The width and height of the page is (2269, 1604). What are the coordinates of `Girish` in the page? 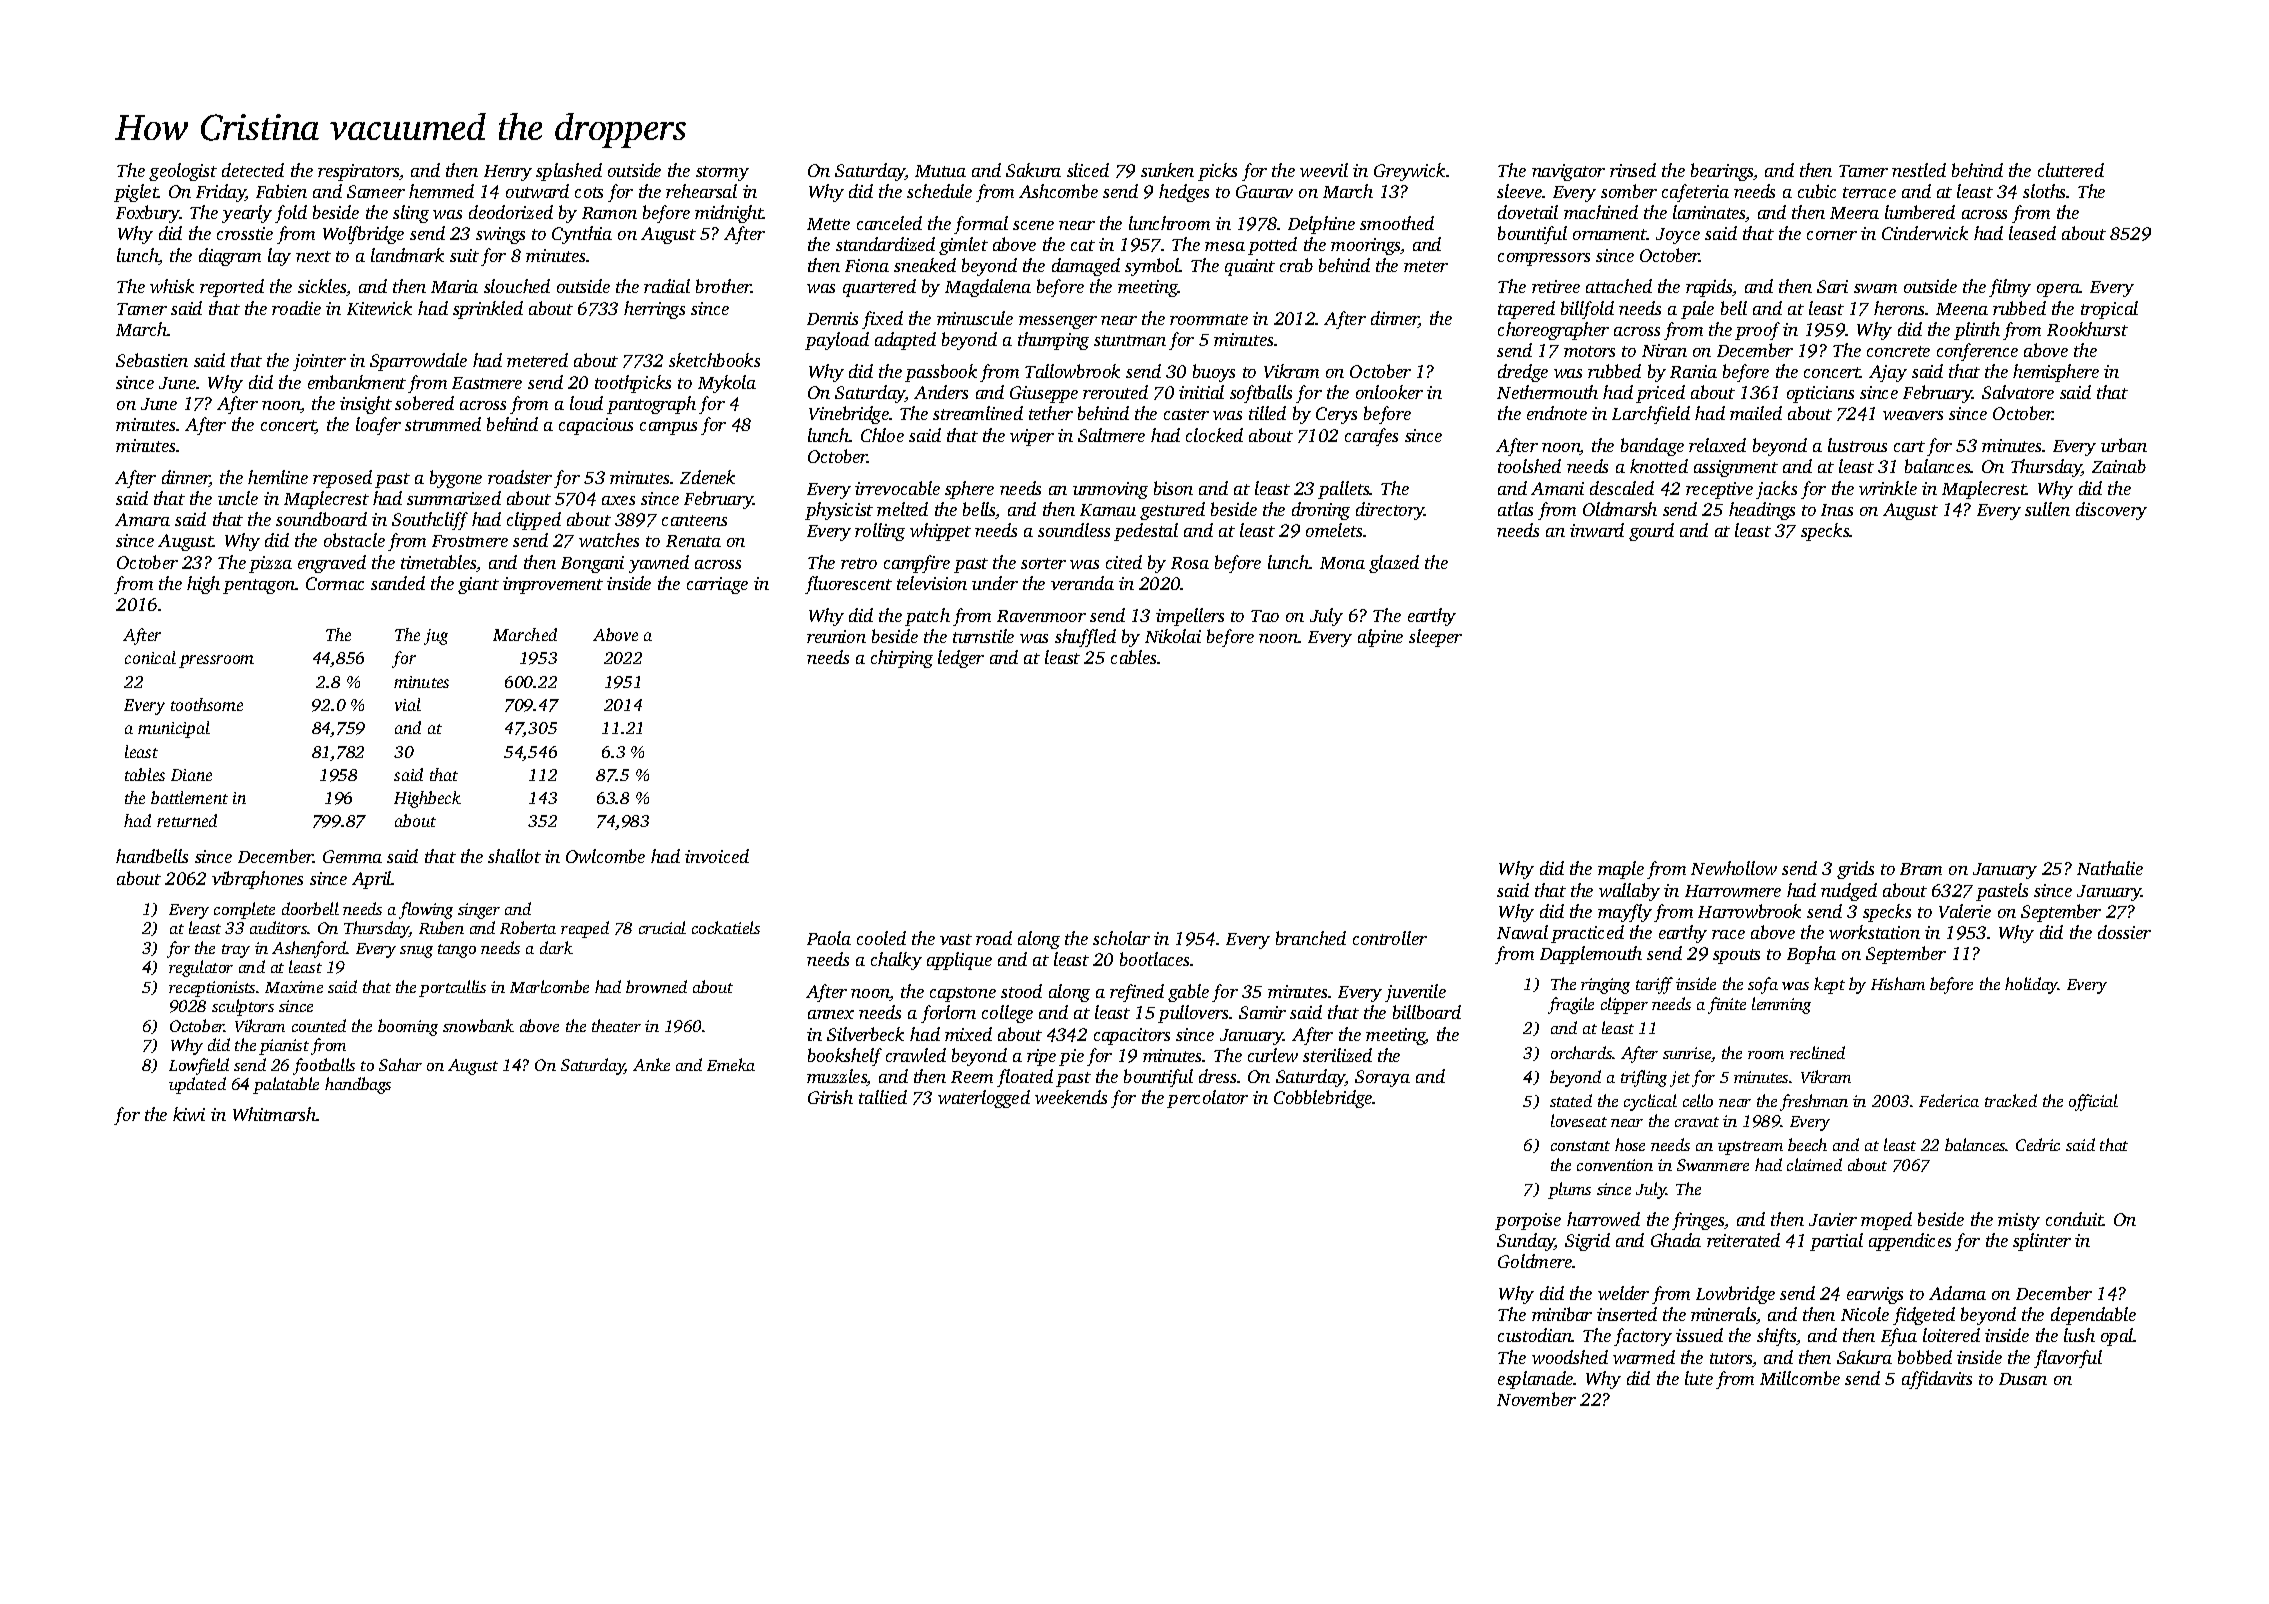 It's located at (830, 1097).
